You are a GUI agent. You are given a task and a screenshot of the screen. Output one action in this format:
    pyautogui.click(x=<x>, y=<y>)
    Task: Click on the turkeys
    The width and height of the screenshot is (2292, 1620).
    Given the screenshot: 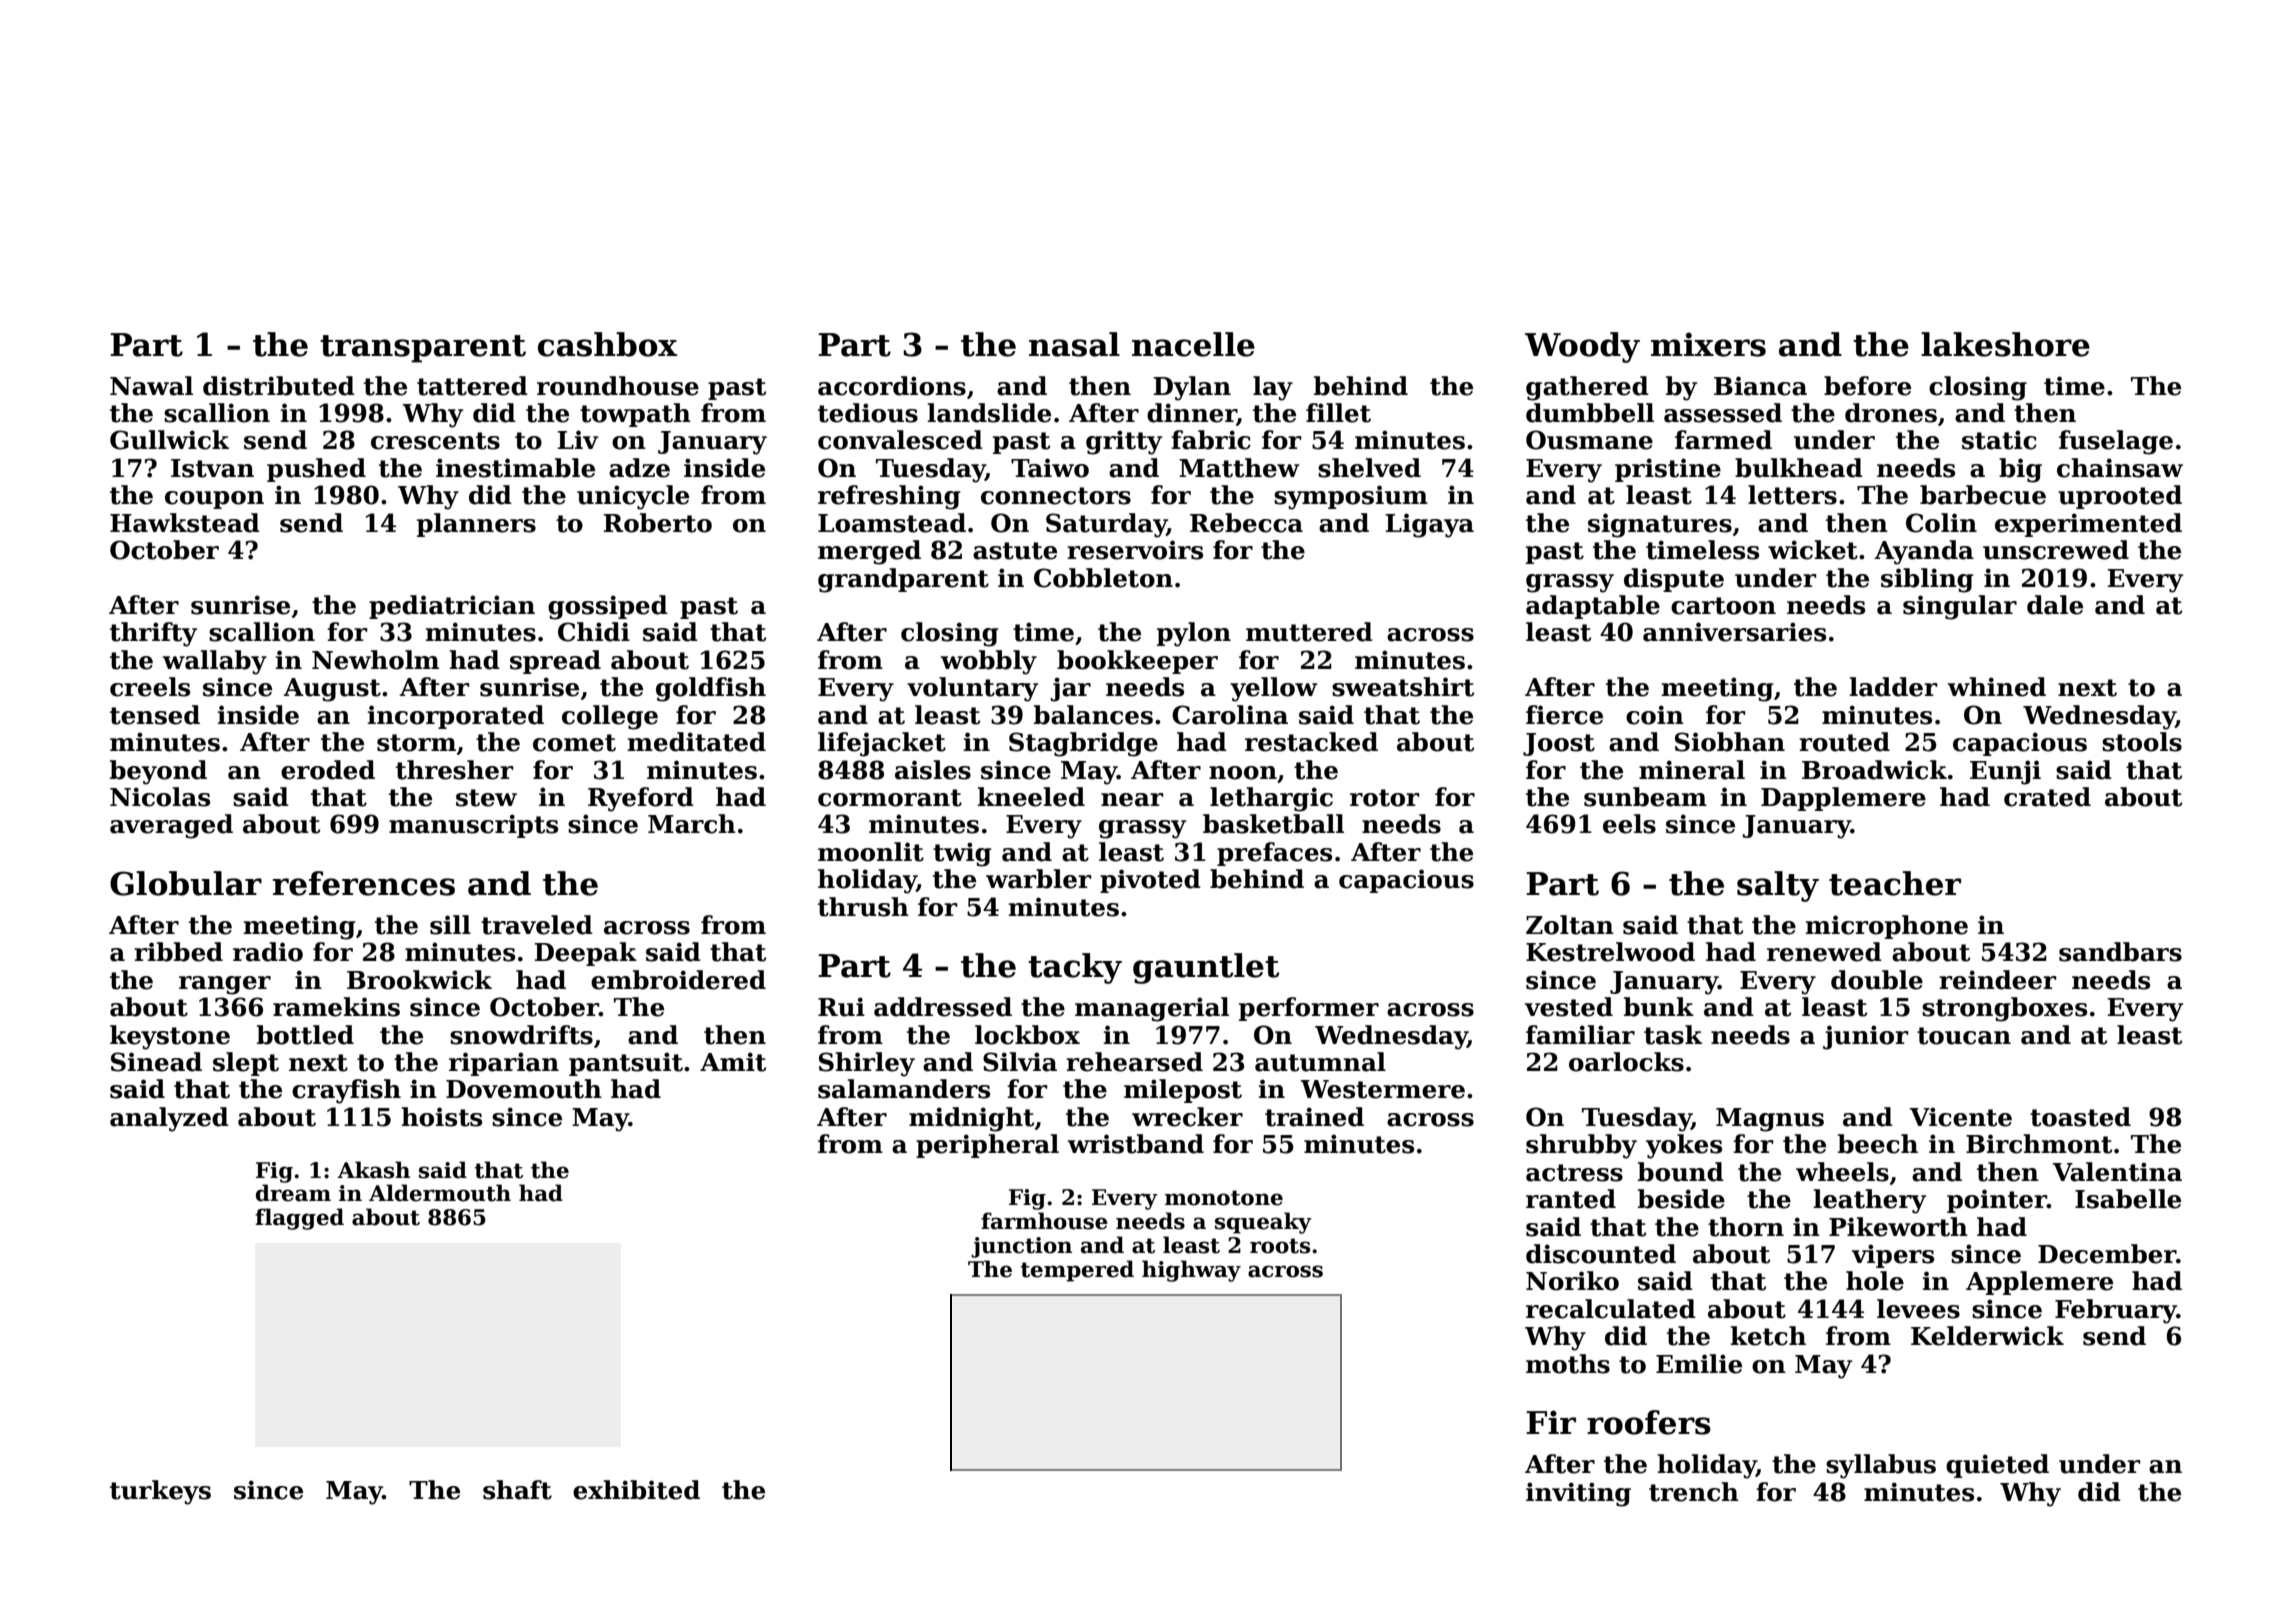 What is the action you would take?
    pyautogui.click(x=160, y=1492)
